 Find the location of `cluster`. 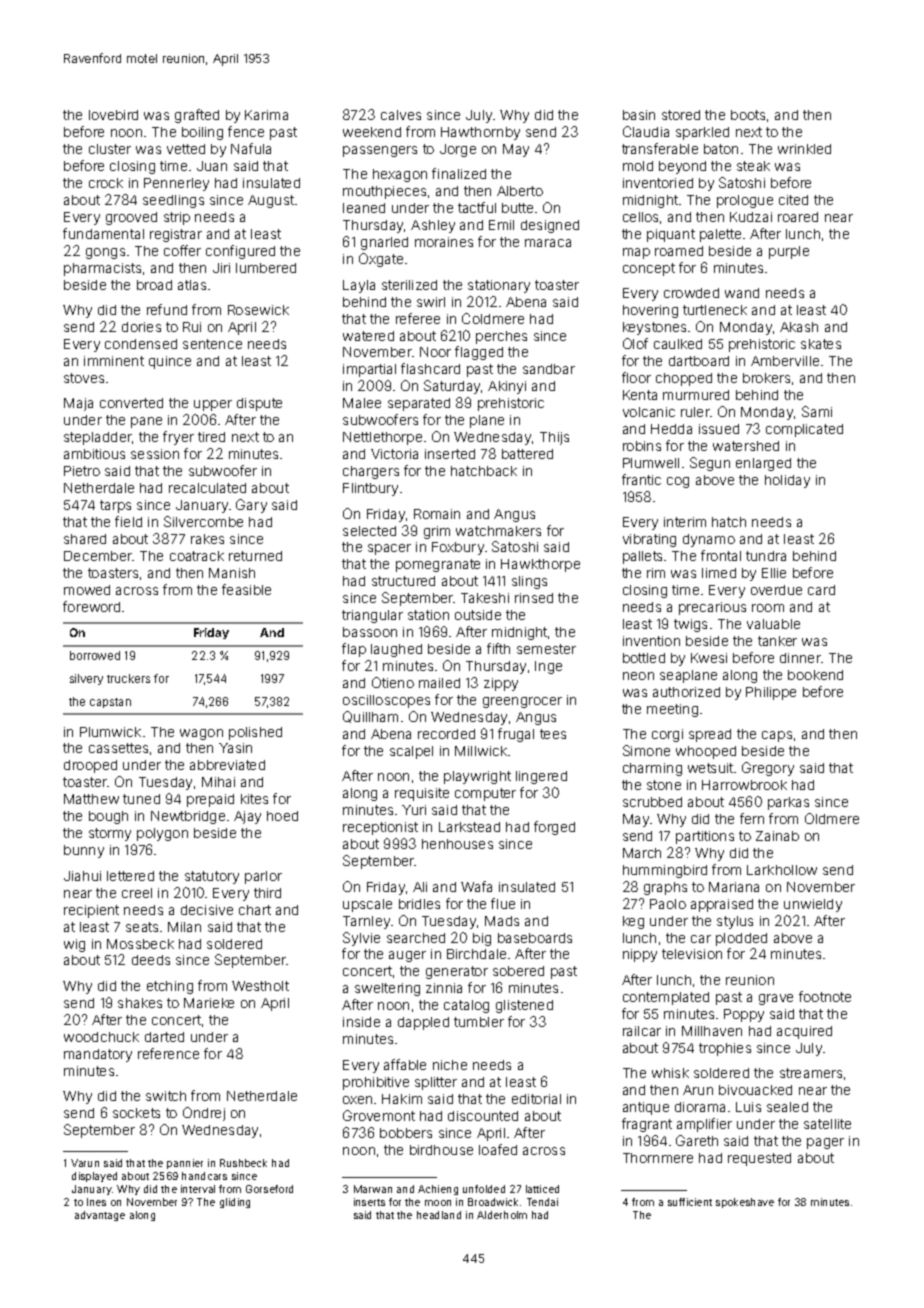

cluster is located at coordinates (110, 149).
